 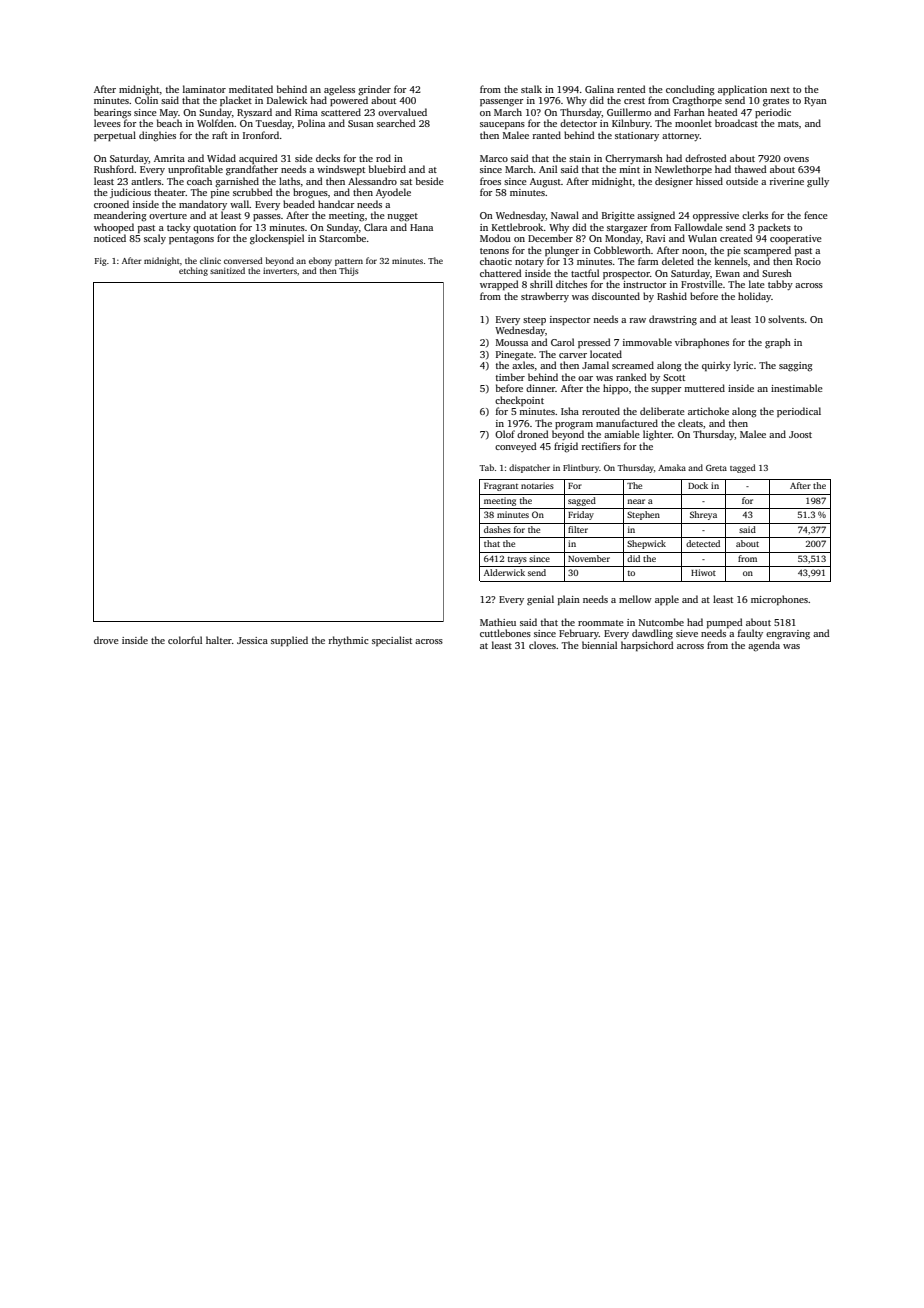 What do you see at coordinates (114, 169) in the document?
I see `Rushford` at bounding box center [114, 169].
